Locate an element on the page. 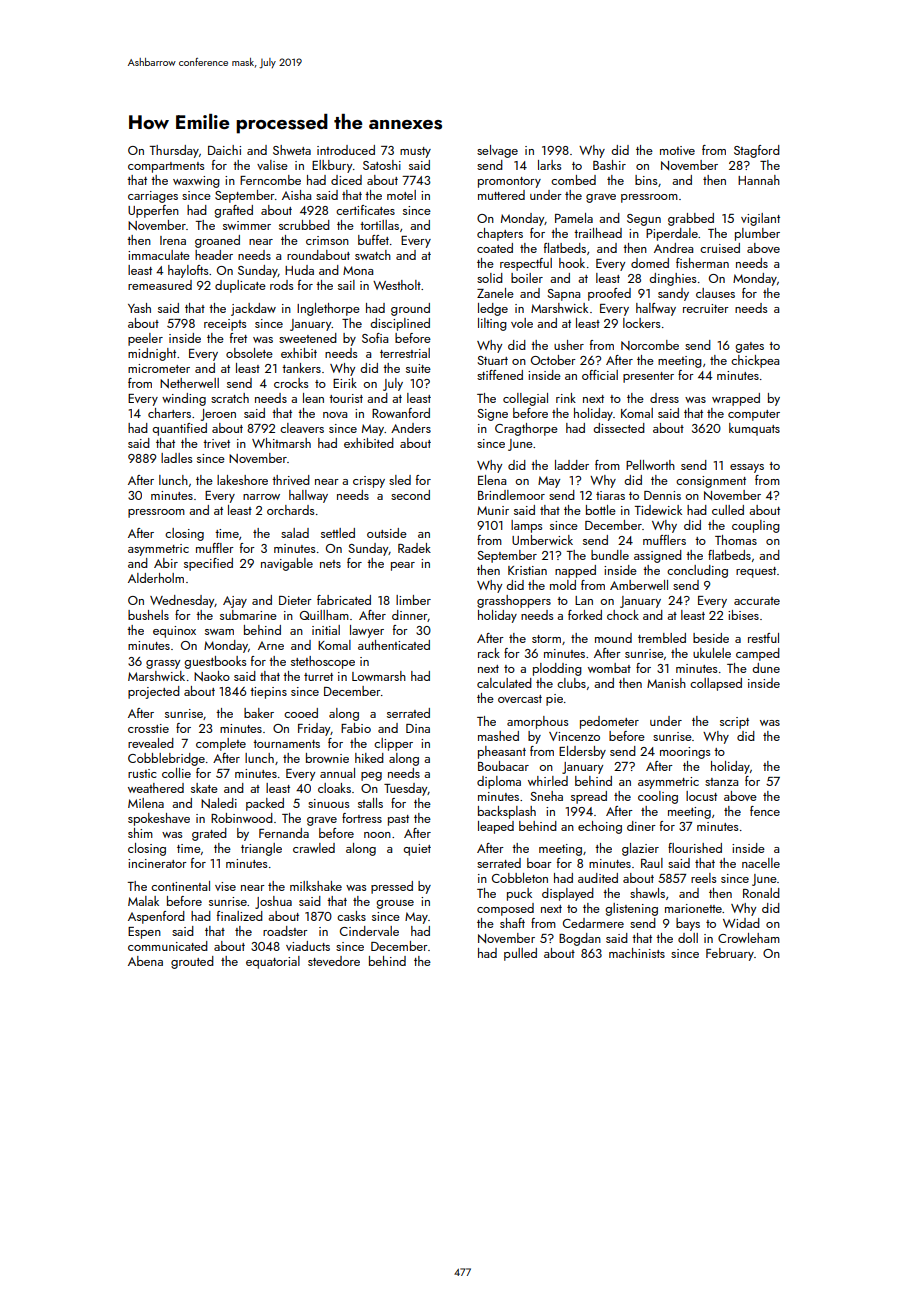  Satoshi is located at coordinates (382, 165).
